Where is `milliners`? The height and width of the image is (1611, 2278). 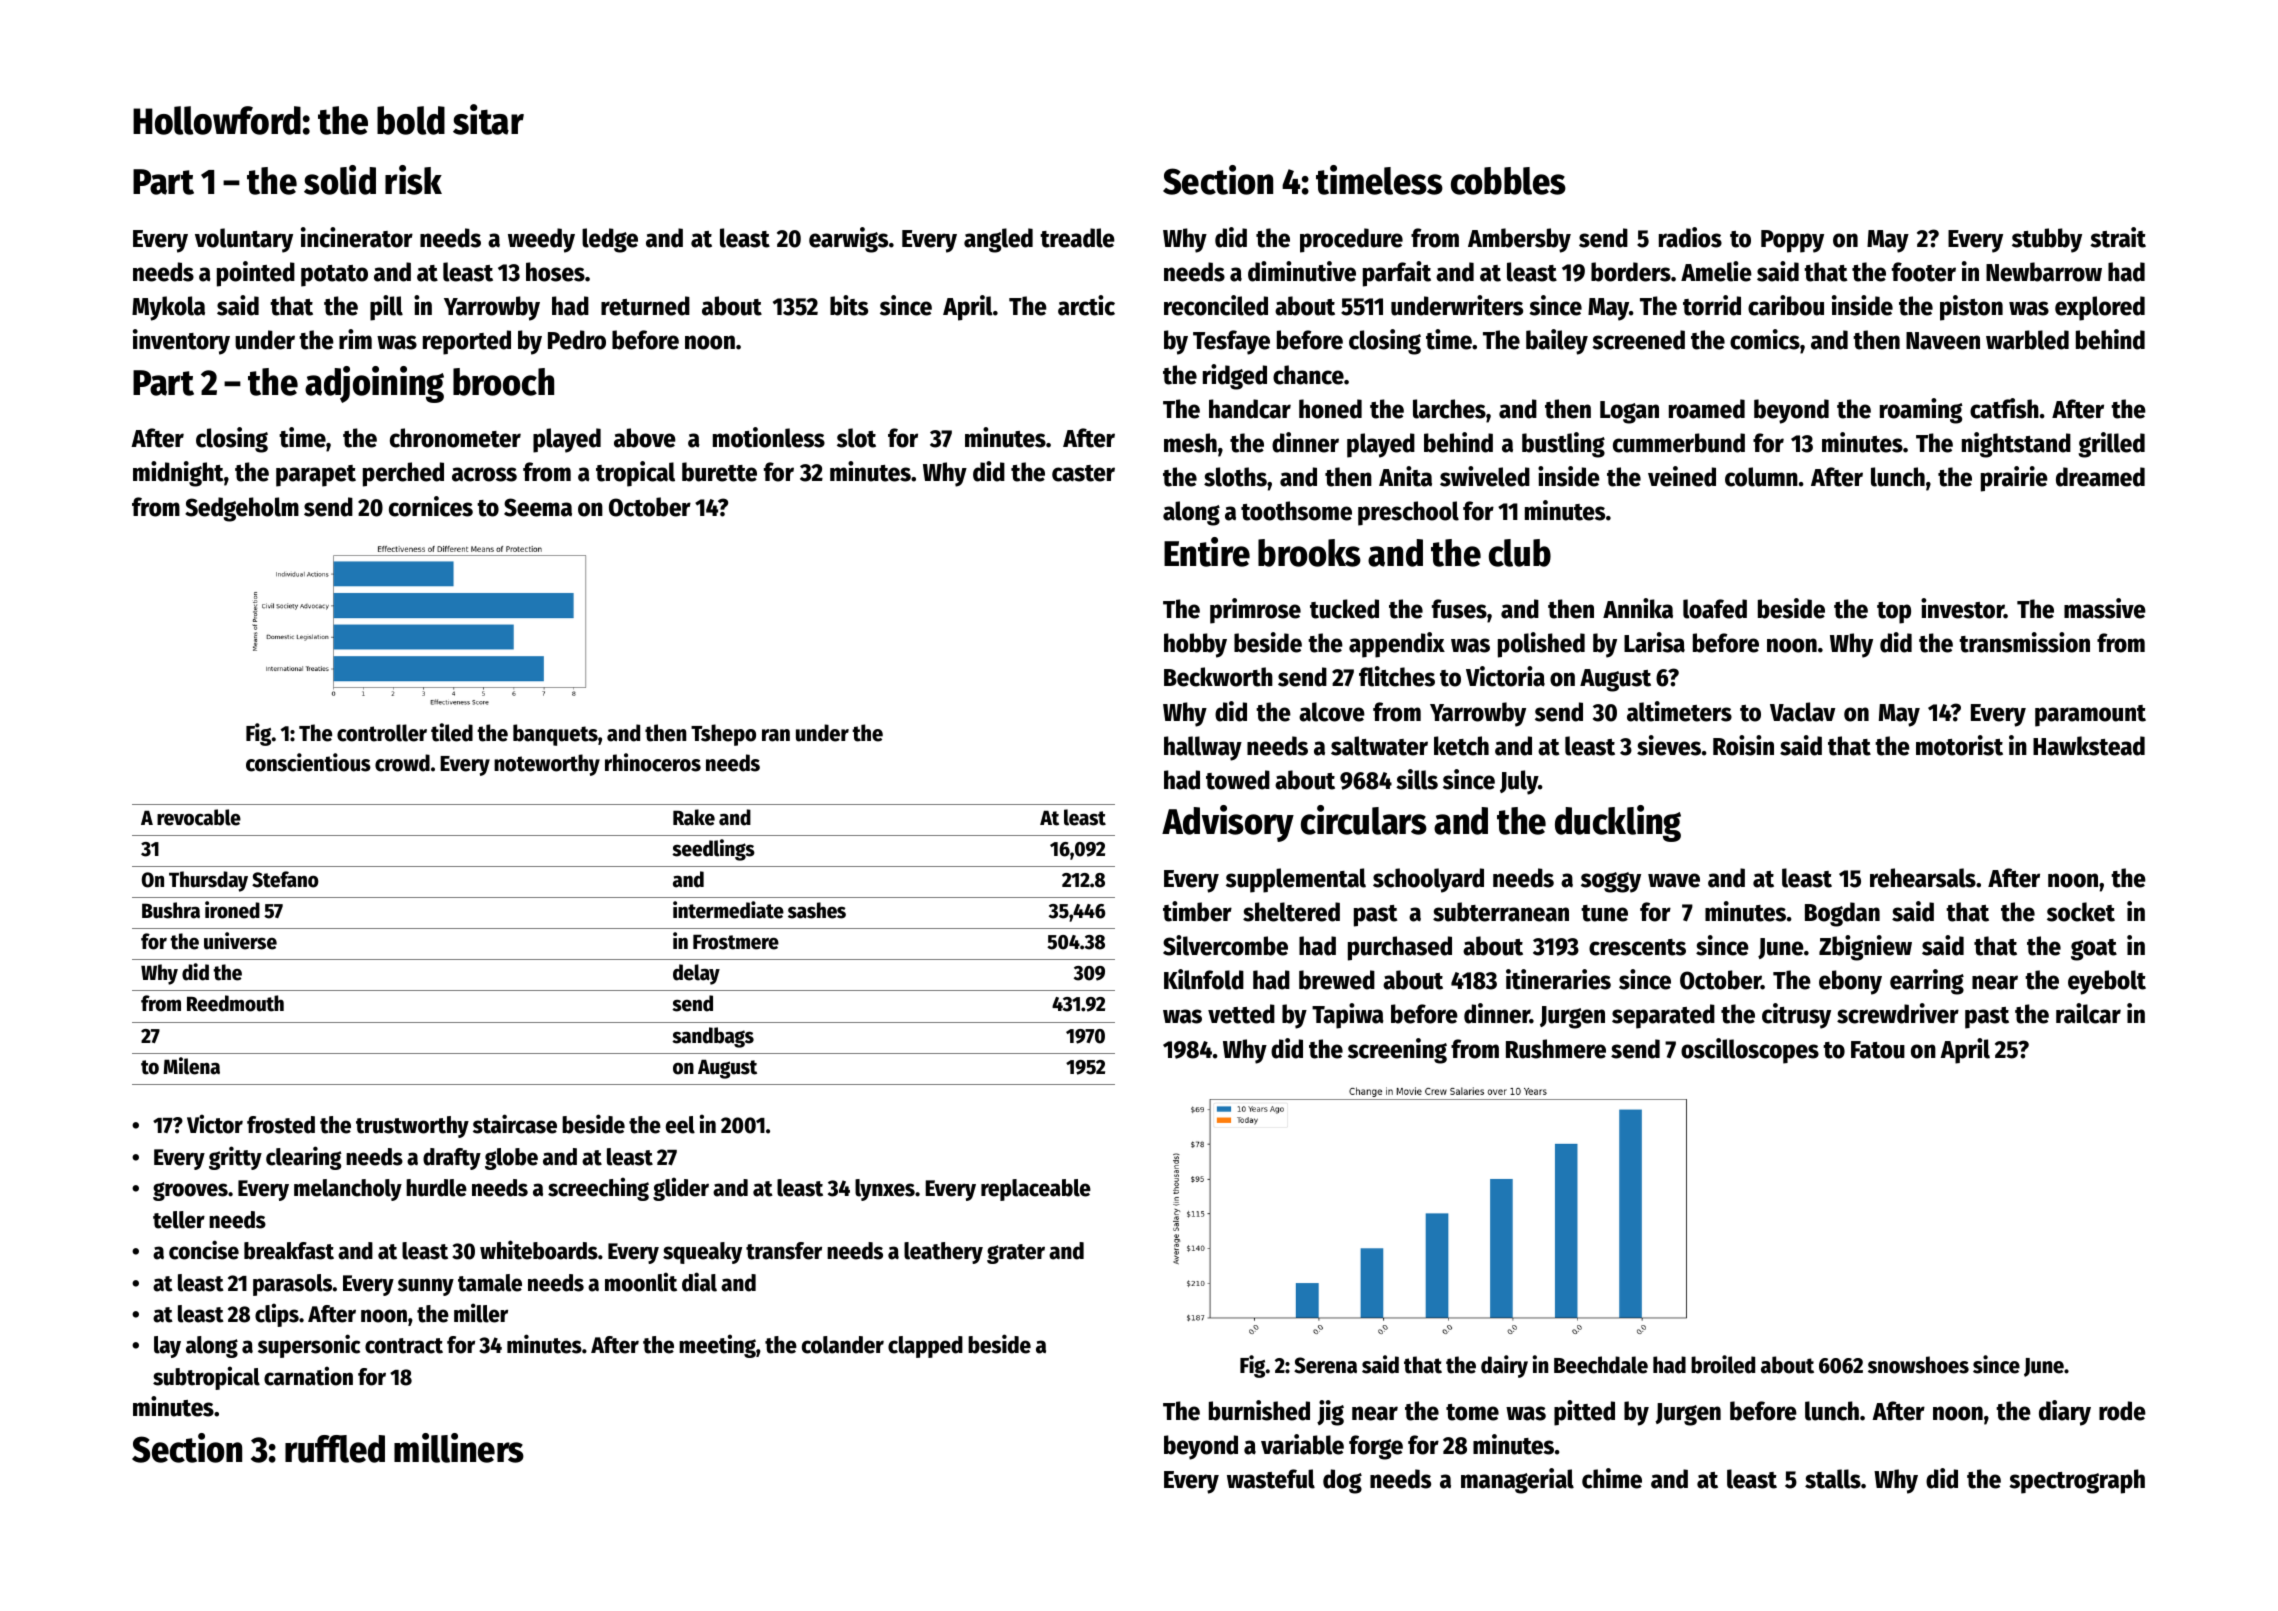
milliners is located at coordinates (459, 1448).
